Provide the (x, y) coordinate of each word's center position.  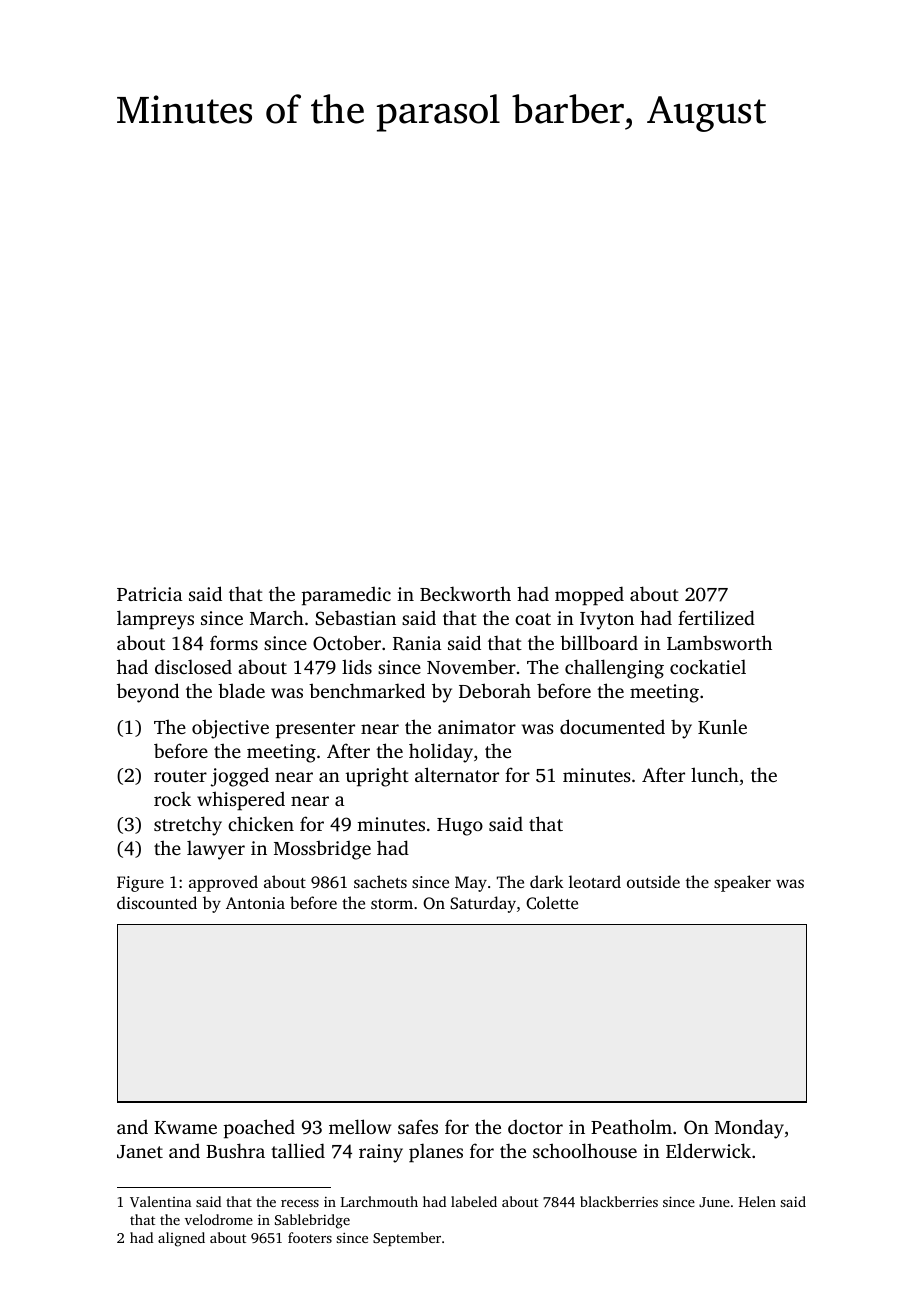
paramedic (346, 596)
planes (436, 1153)
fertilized (716, 617)
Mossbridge (322, 850)
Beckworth (465, 593)
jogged (240, 777)
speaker (742, 883)
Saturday (483, 904)
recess (300, 1203)
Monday (749, 1129)
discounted (157, 902)
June (714, 1202)
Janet (140, 1152)
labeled (474, 1201)
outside (653, 881)
